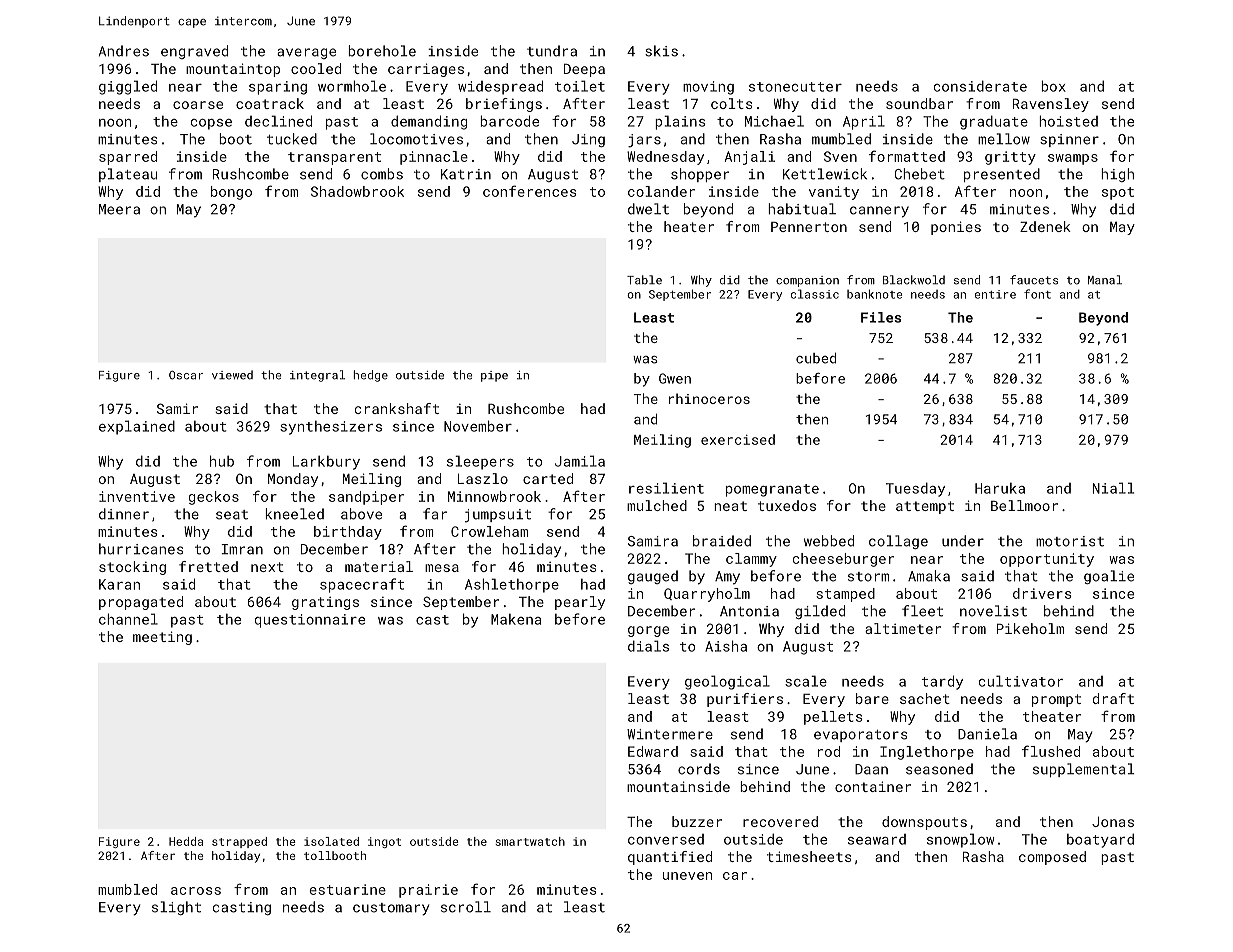 This image has width=1233, height=952. I want to click on considerate, so click(980, 86).
